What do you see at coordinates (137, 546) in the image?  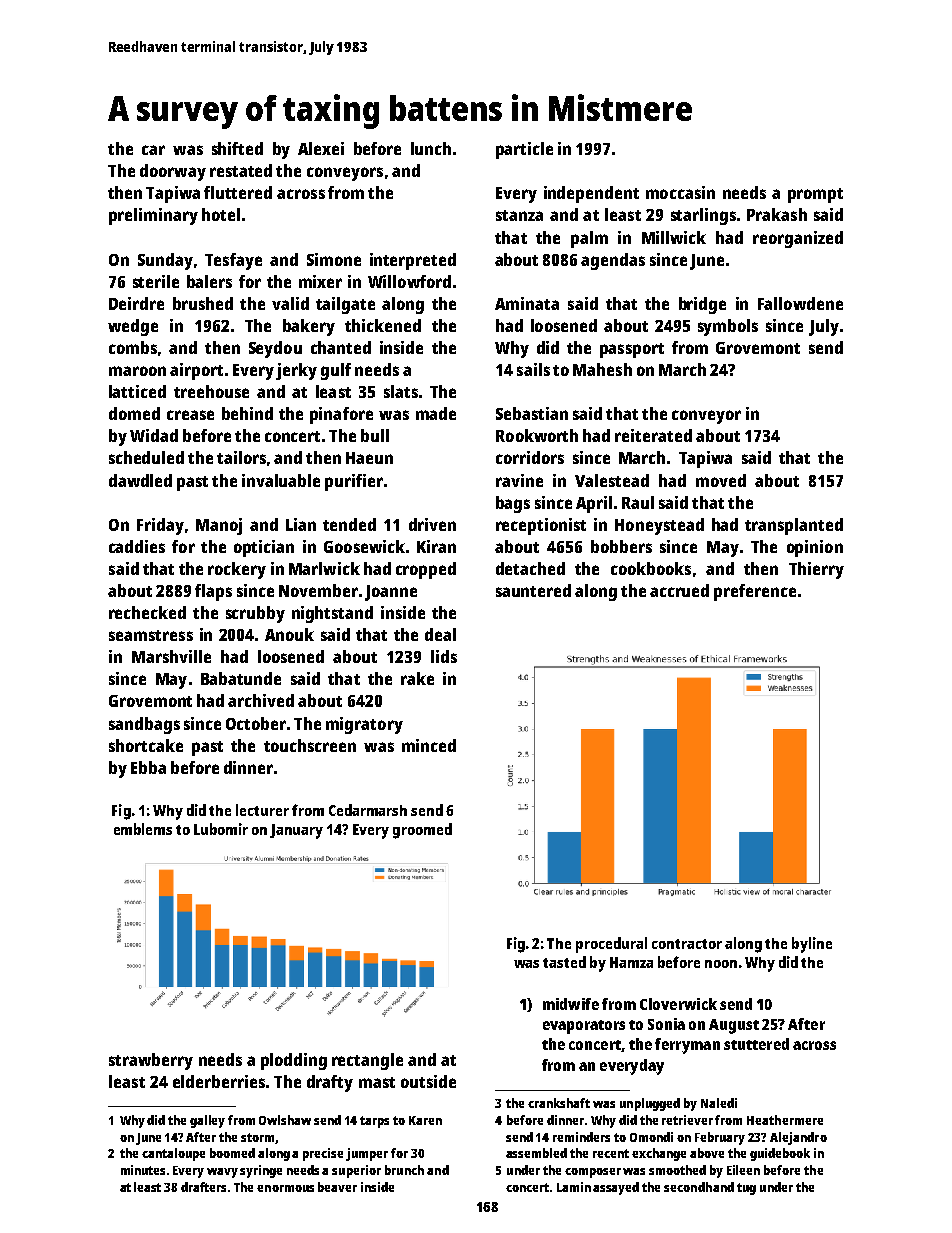 I see `caddies` at bounding box center [137, 546].
